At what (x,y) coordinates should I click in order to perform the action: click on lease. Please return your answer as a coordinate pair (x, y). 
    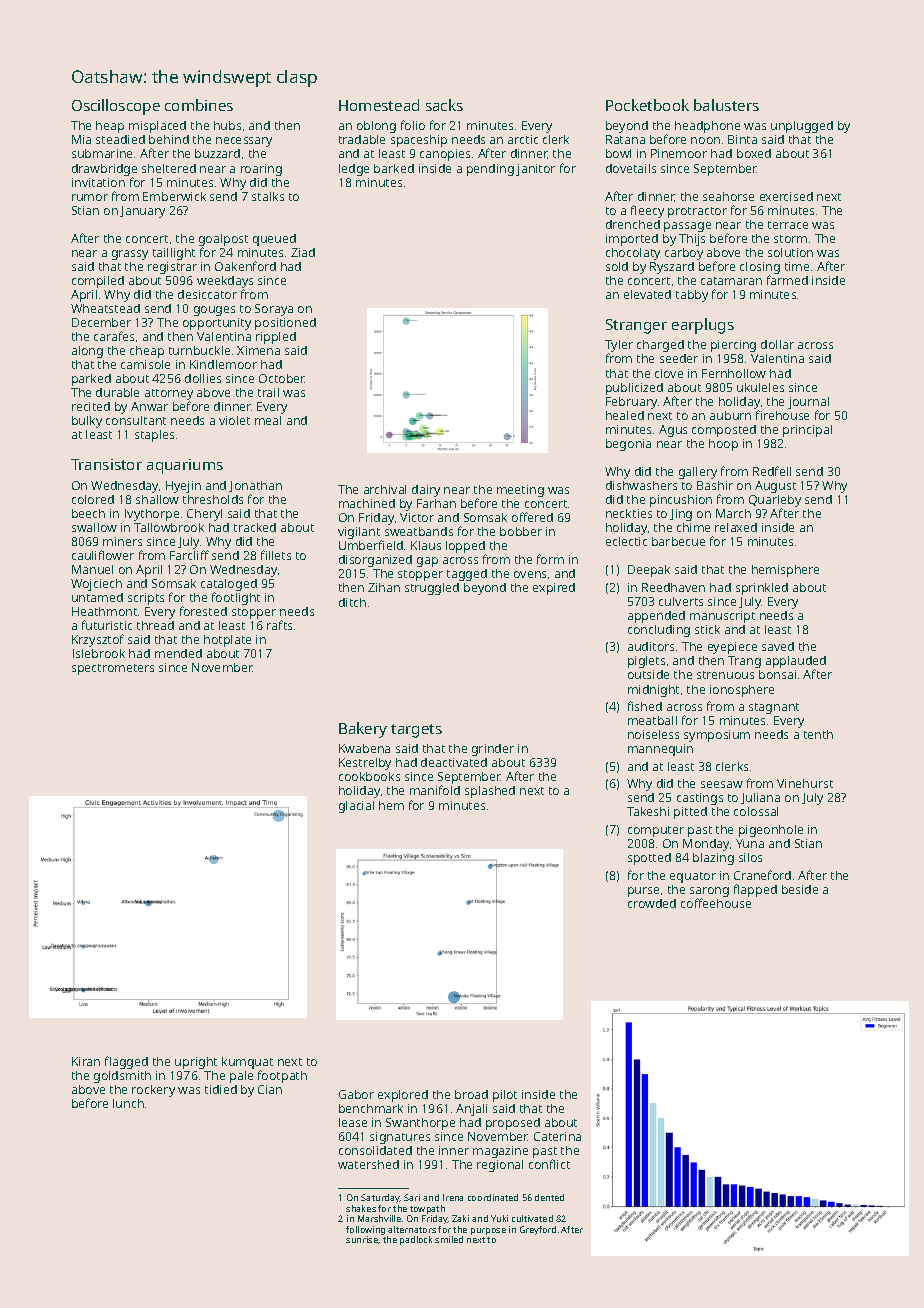
    Looking at the image, I should click on (353, 1122).
